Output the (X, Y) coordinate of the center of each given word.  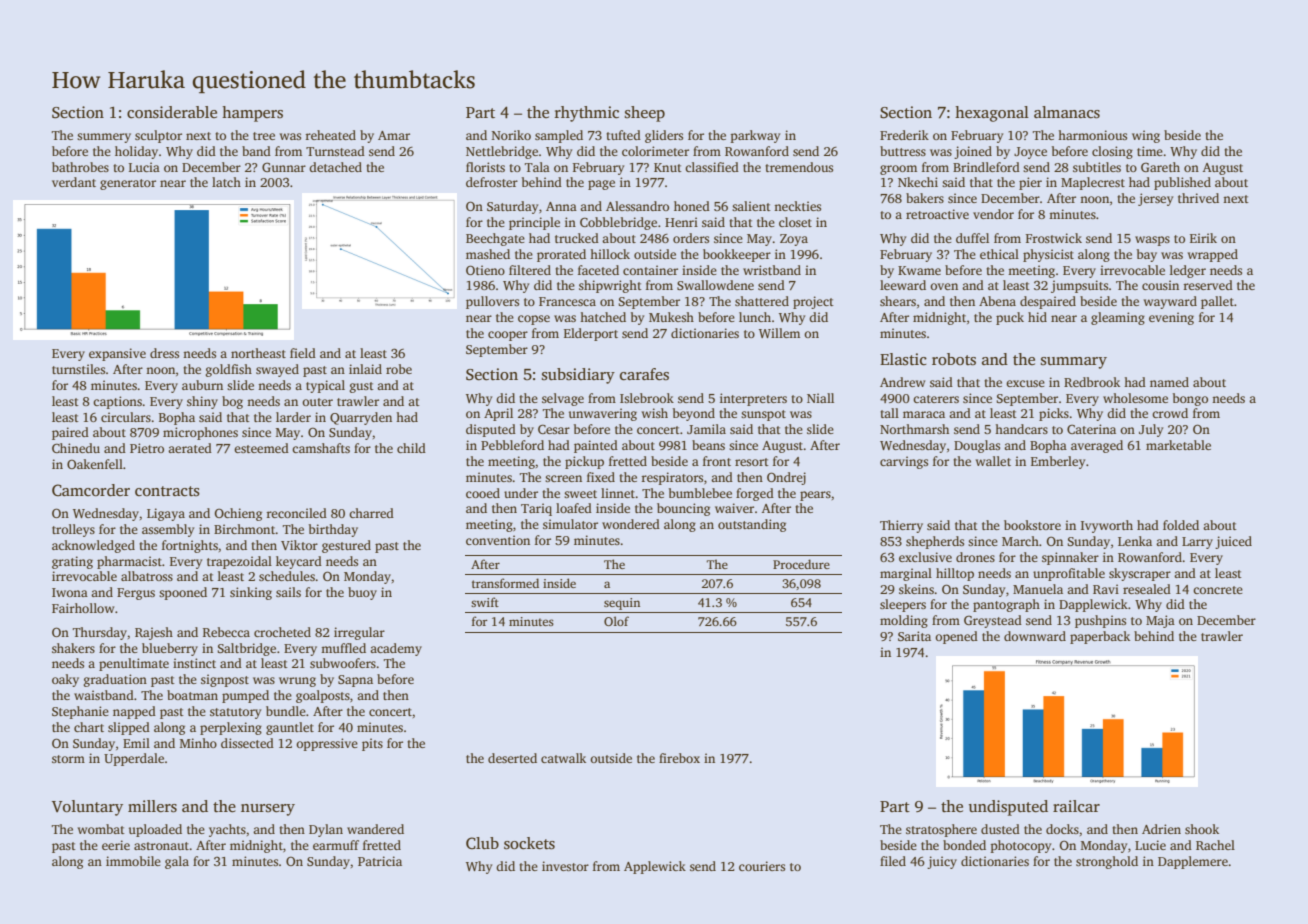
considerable (172, 112)
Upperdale (134, 759)
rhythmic (587, 114)
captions (117, 402)
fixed (601, 477)
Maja (1160, 621)
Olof (616, 621)
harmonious (1092, 135)
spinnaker (1070, 558)
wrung (297, 682)
